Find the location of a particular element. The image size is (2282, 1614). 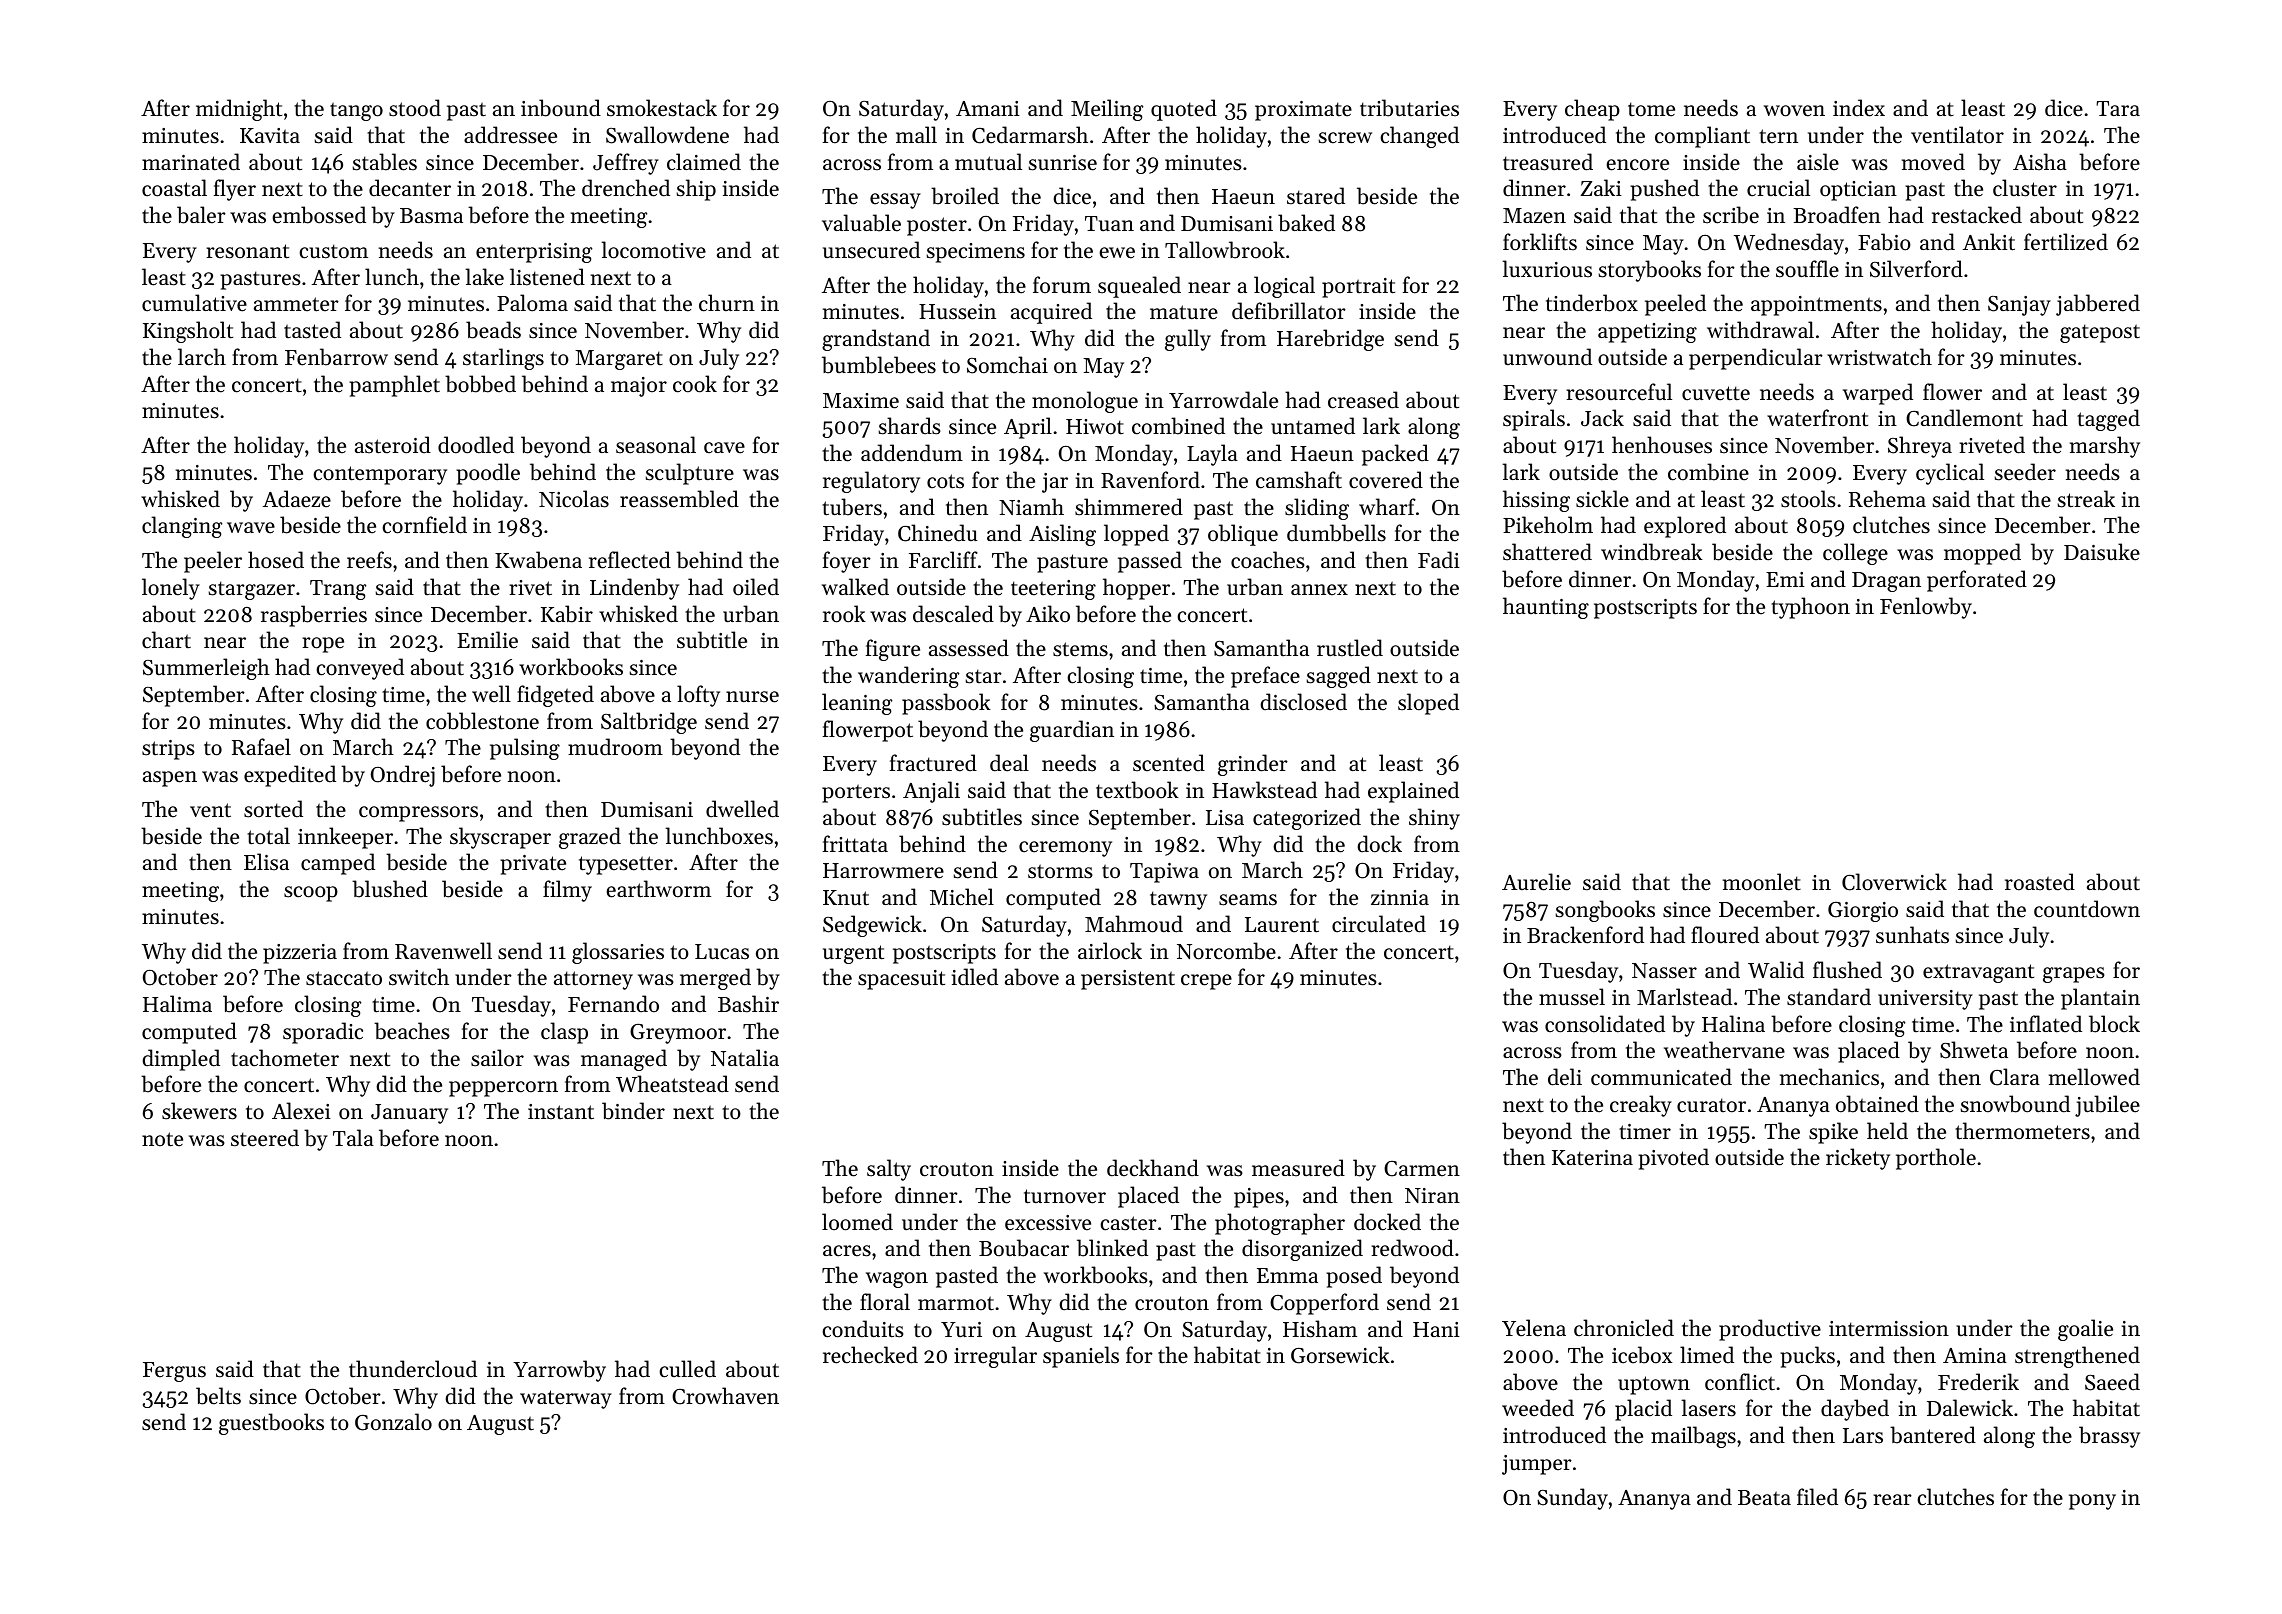

countdown is located at coordinates (2087, 909).
